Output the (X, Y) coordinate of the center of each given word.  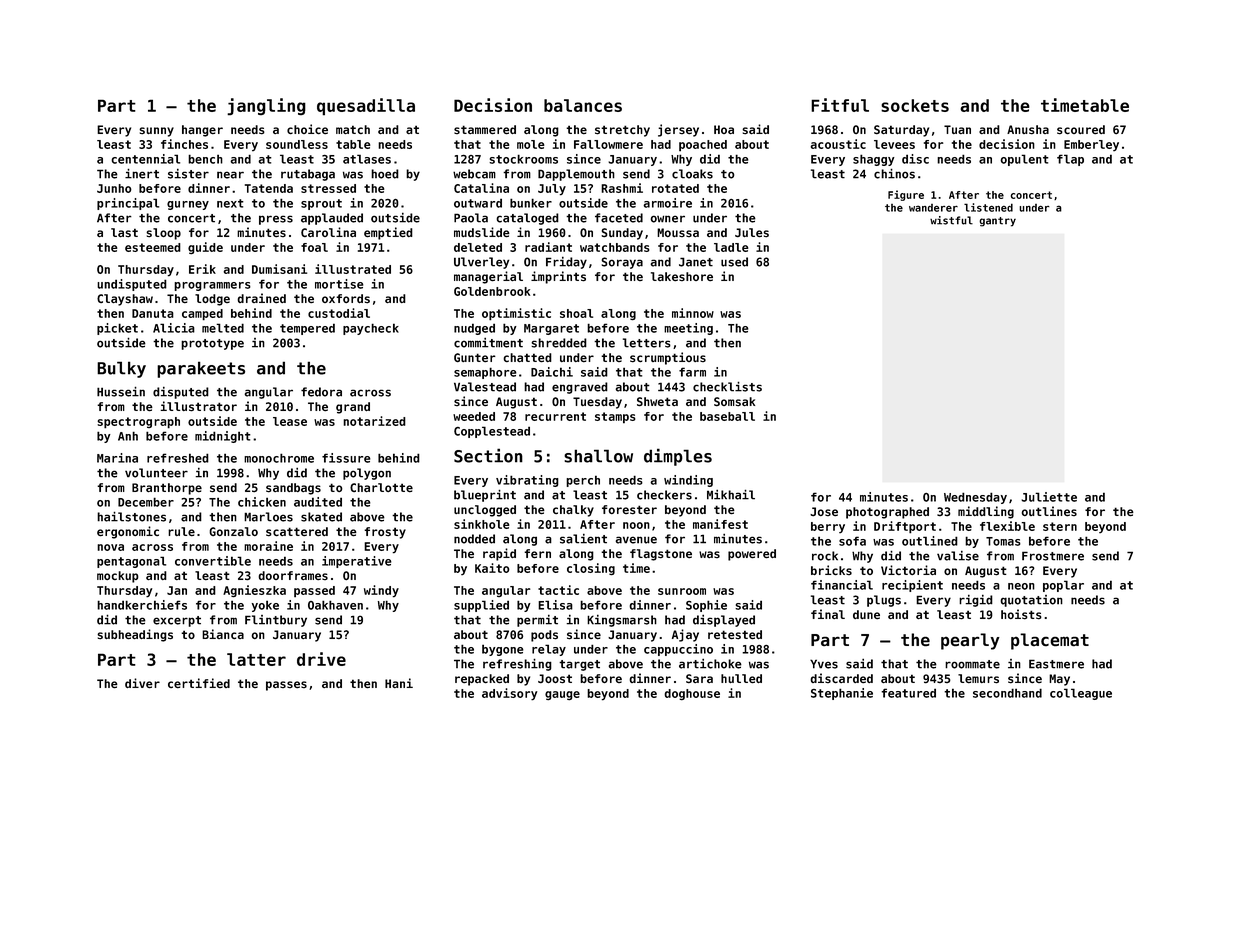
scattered (297, 532)
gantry (997, 222)
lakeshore (682, 276)
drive (321, 659)
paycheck (371, 329)
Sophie (706, 606)
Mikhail (731, 495)
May (1059, 680)
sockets (915, 105)
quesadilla (366, 107)
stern (1060, 526)
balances (583, 105)
